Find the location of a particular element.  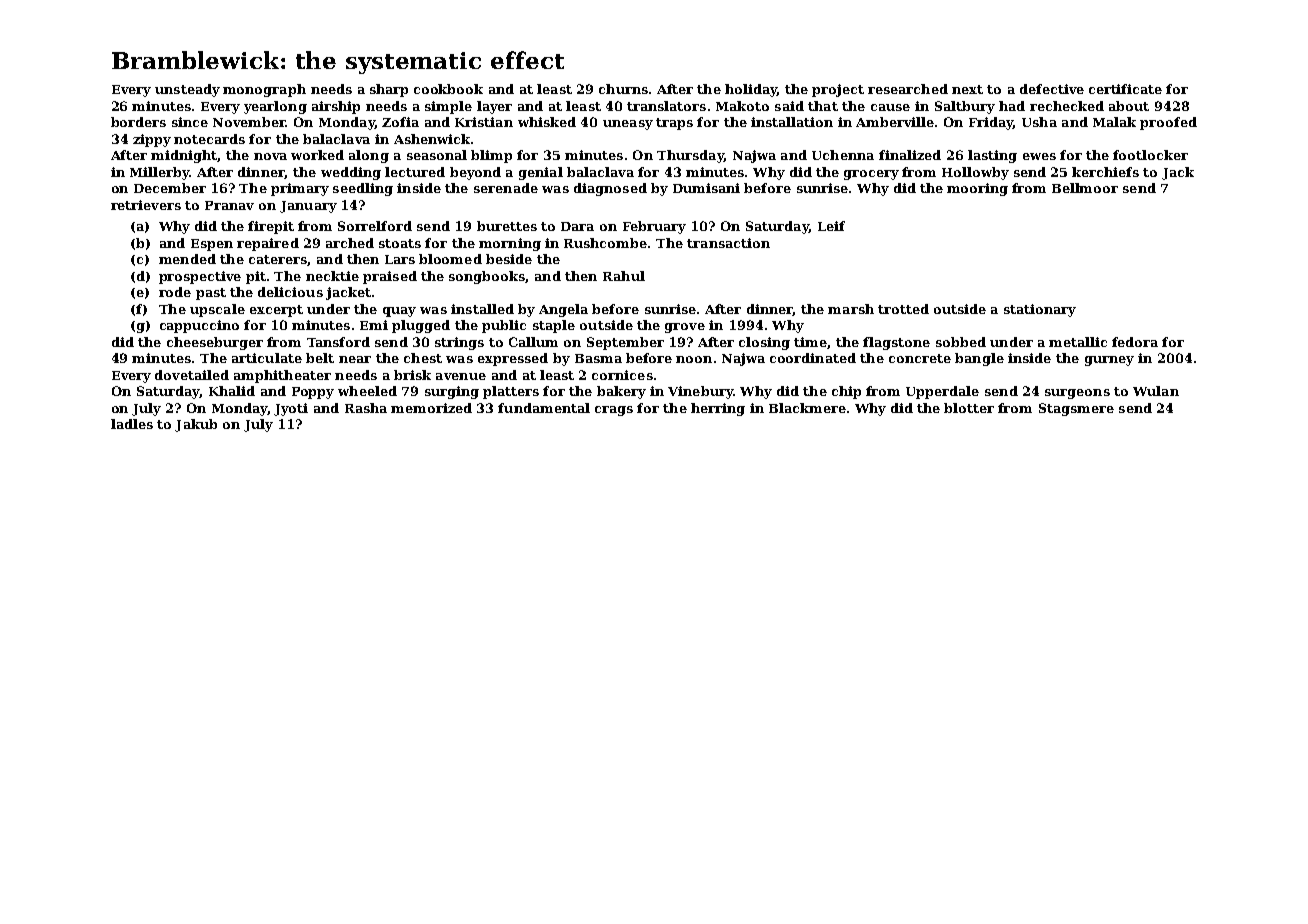

next is located at coordinates (967, 89).
